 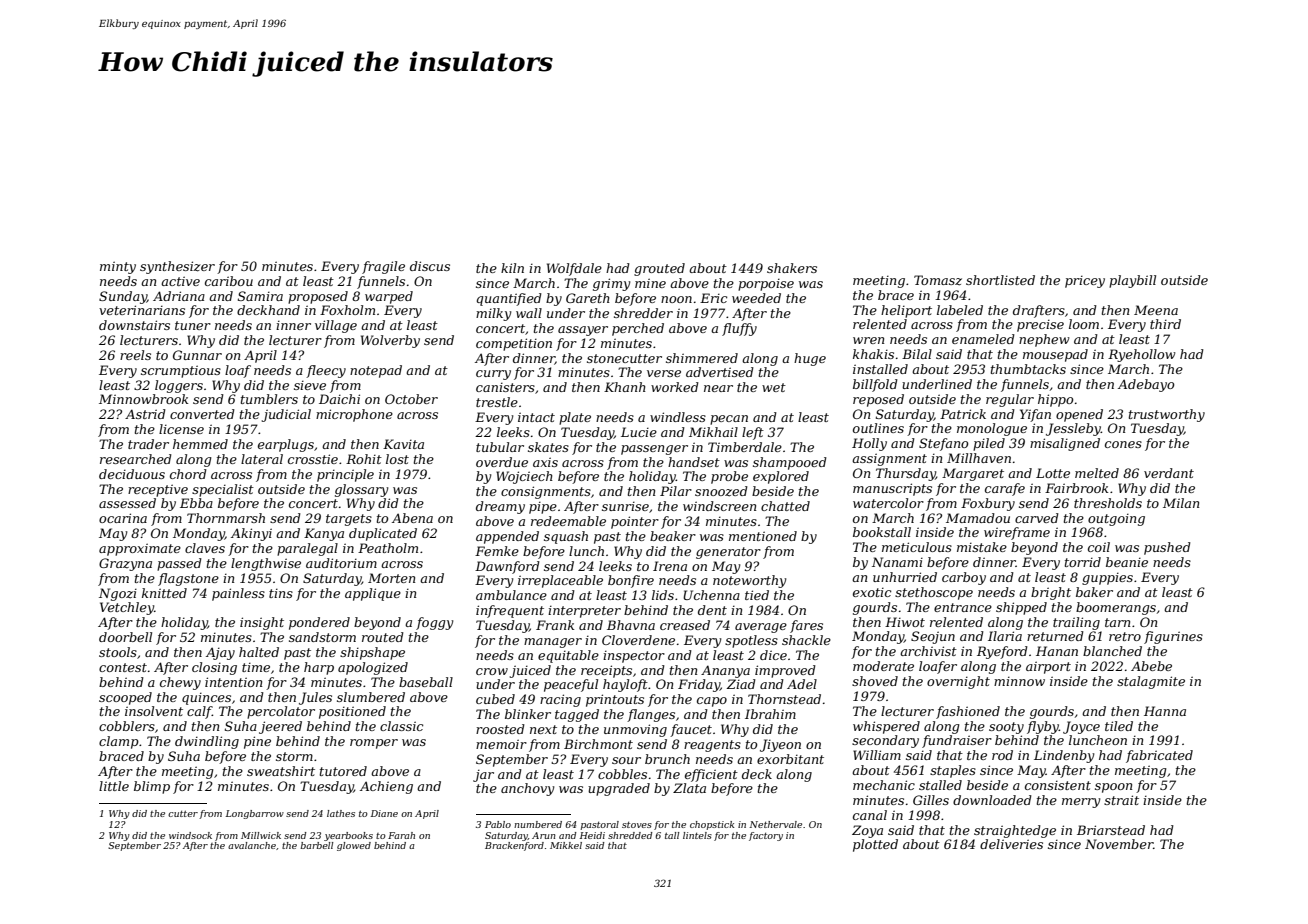 What do you see at coordinates (869, 444) in the screenshot?
I see `Holly` at bounding box center [869, 444].
